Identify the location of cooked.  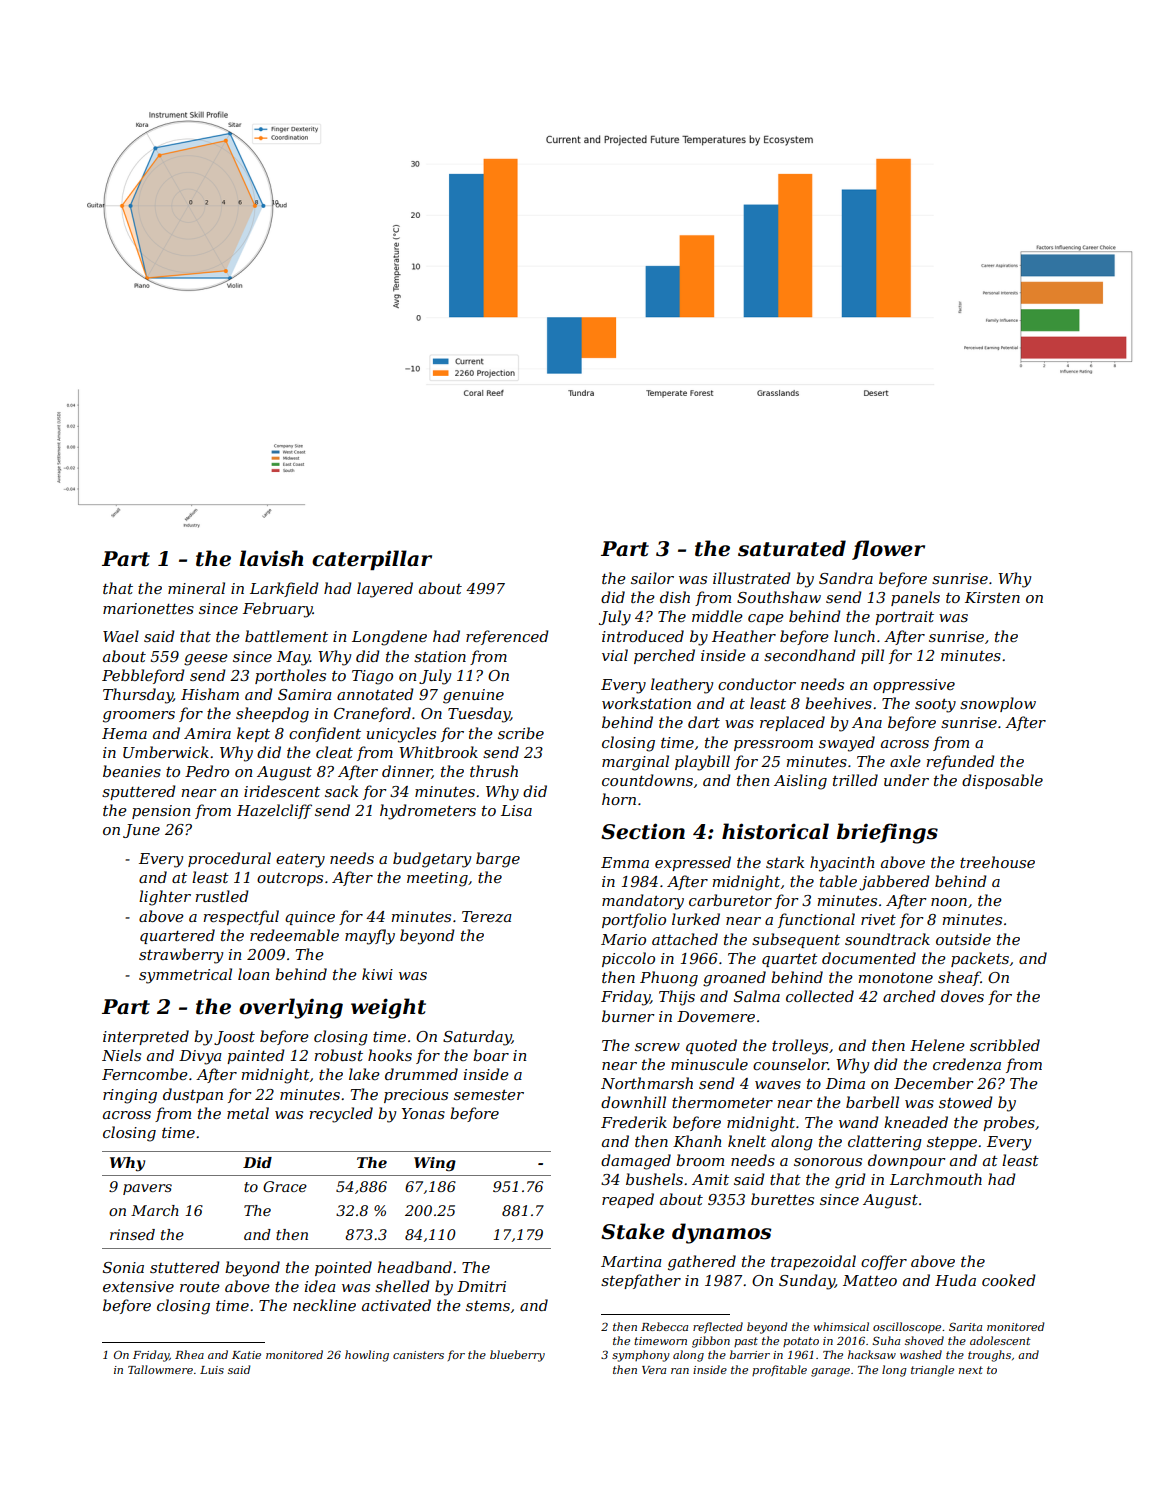
(1009, 1280).
